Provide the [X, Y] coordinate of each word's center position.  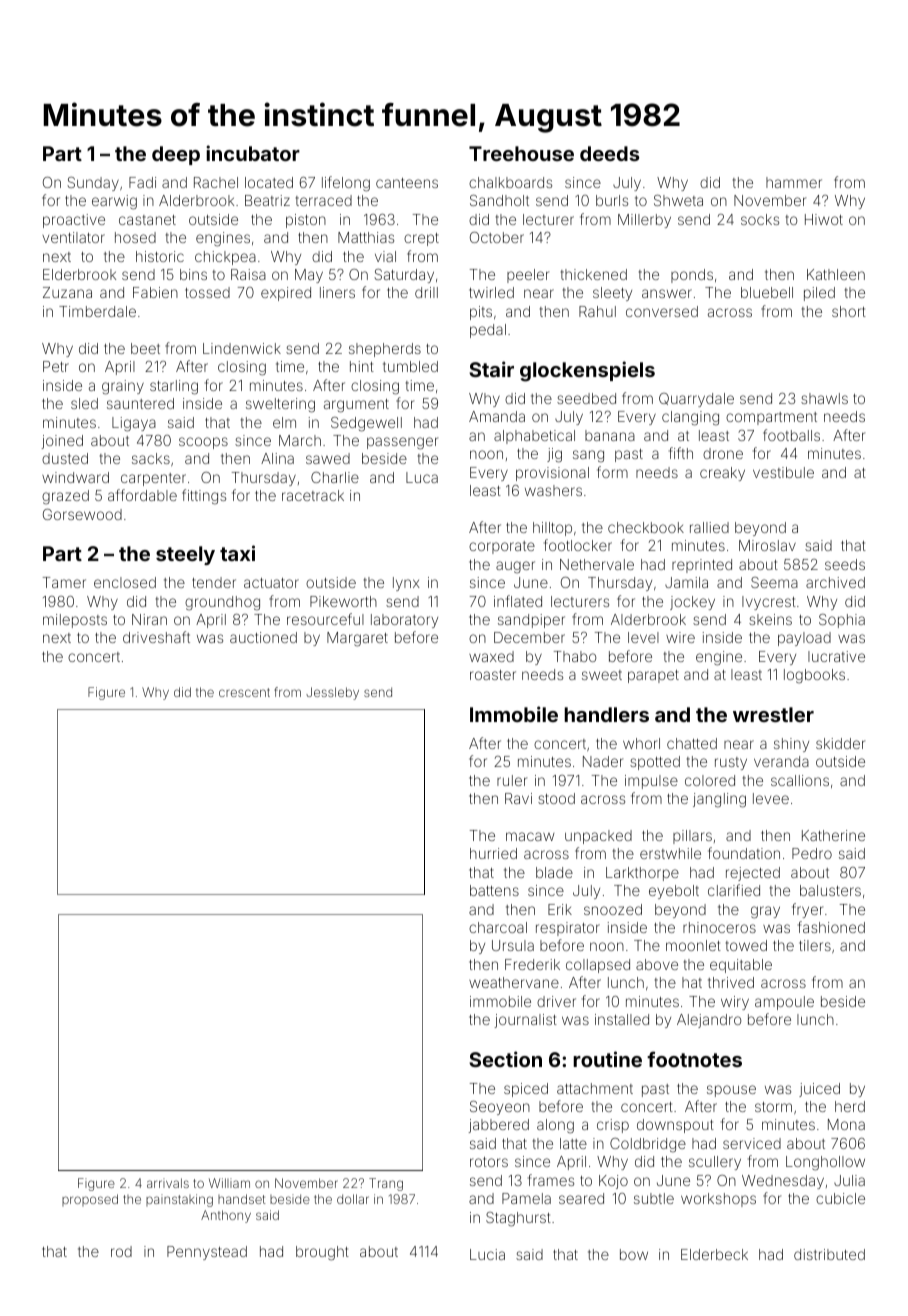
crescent [244, 692]
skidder [840, 743]
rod [121, 1251]
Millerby [644, 221]
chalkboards [510, 182]
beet [145, 348]
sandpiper [531, 621]
